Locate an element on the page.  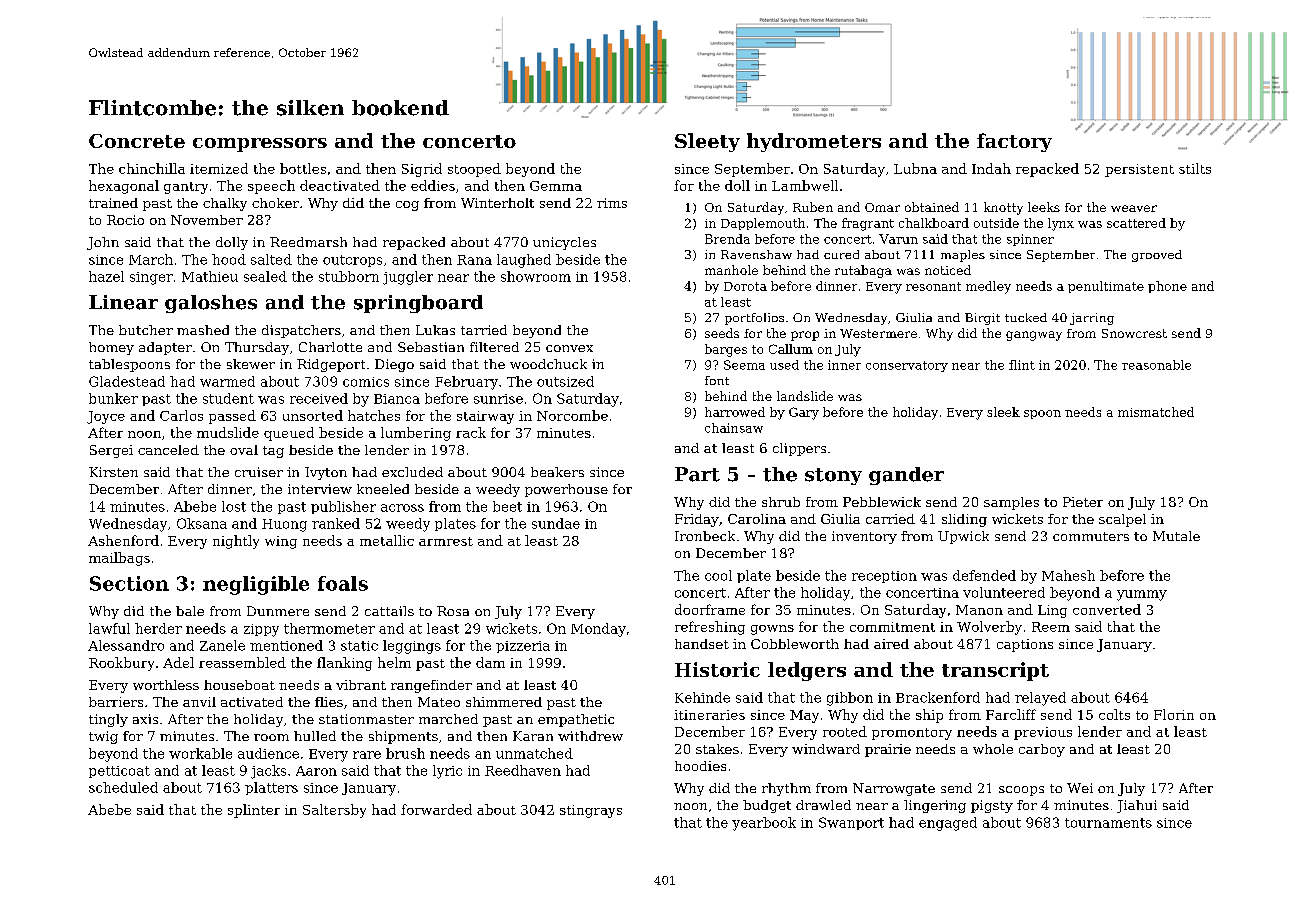
factory is located at coordinates (1014, 142).
